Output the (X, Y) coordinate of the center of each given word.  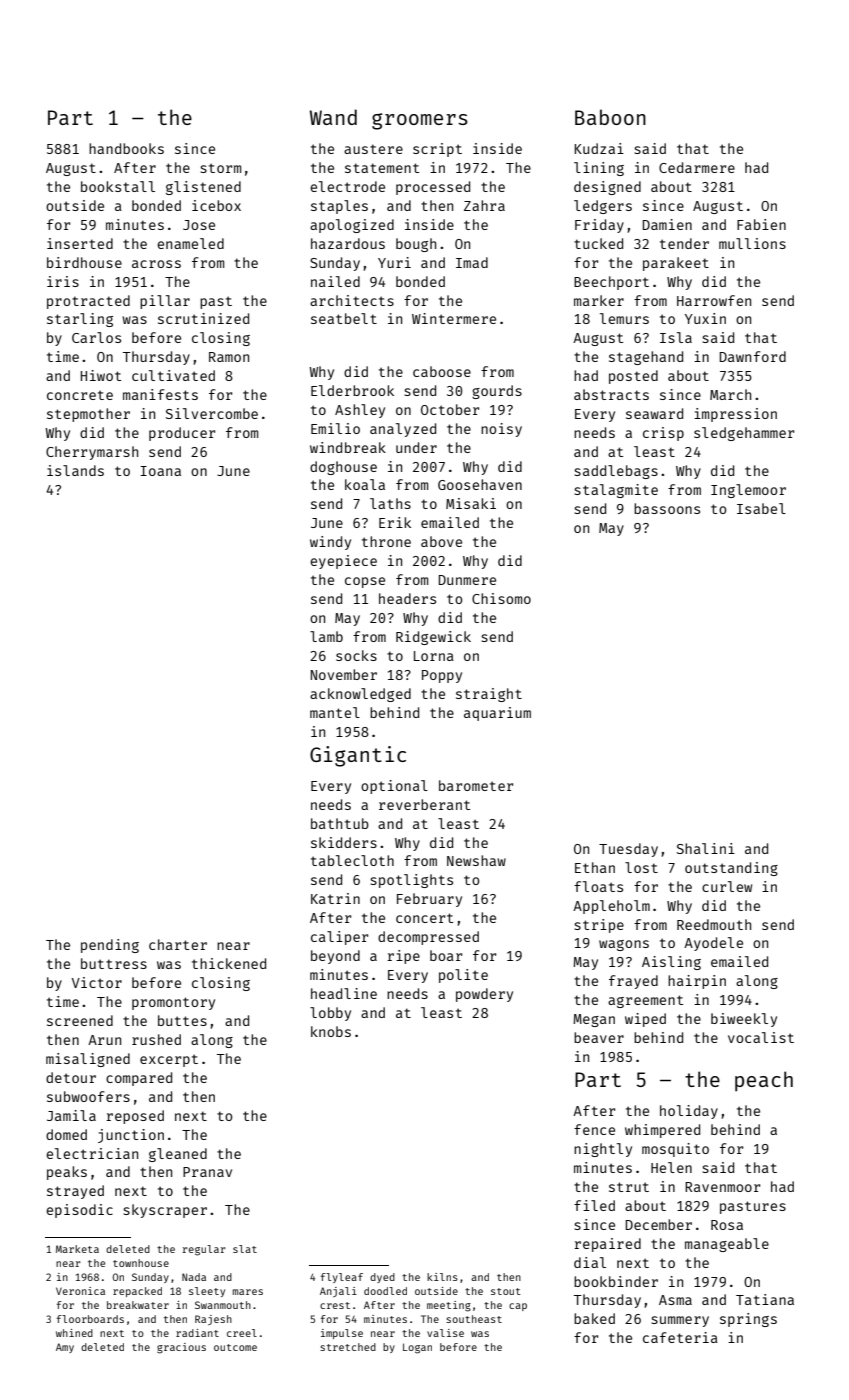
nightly (603, 1150)
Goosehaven (480, 484)
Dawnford (753, 356)
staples (339, 207)
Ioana (160, 471)
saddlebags (616, 472)
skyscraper (165, 1211)
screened (80, 1020)
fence (594, 1129)
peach (764, 1081)
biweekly (744, 1020)
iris (63, 281)
